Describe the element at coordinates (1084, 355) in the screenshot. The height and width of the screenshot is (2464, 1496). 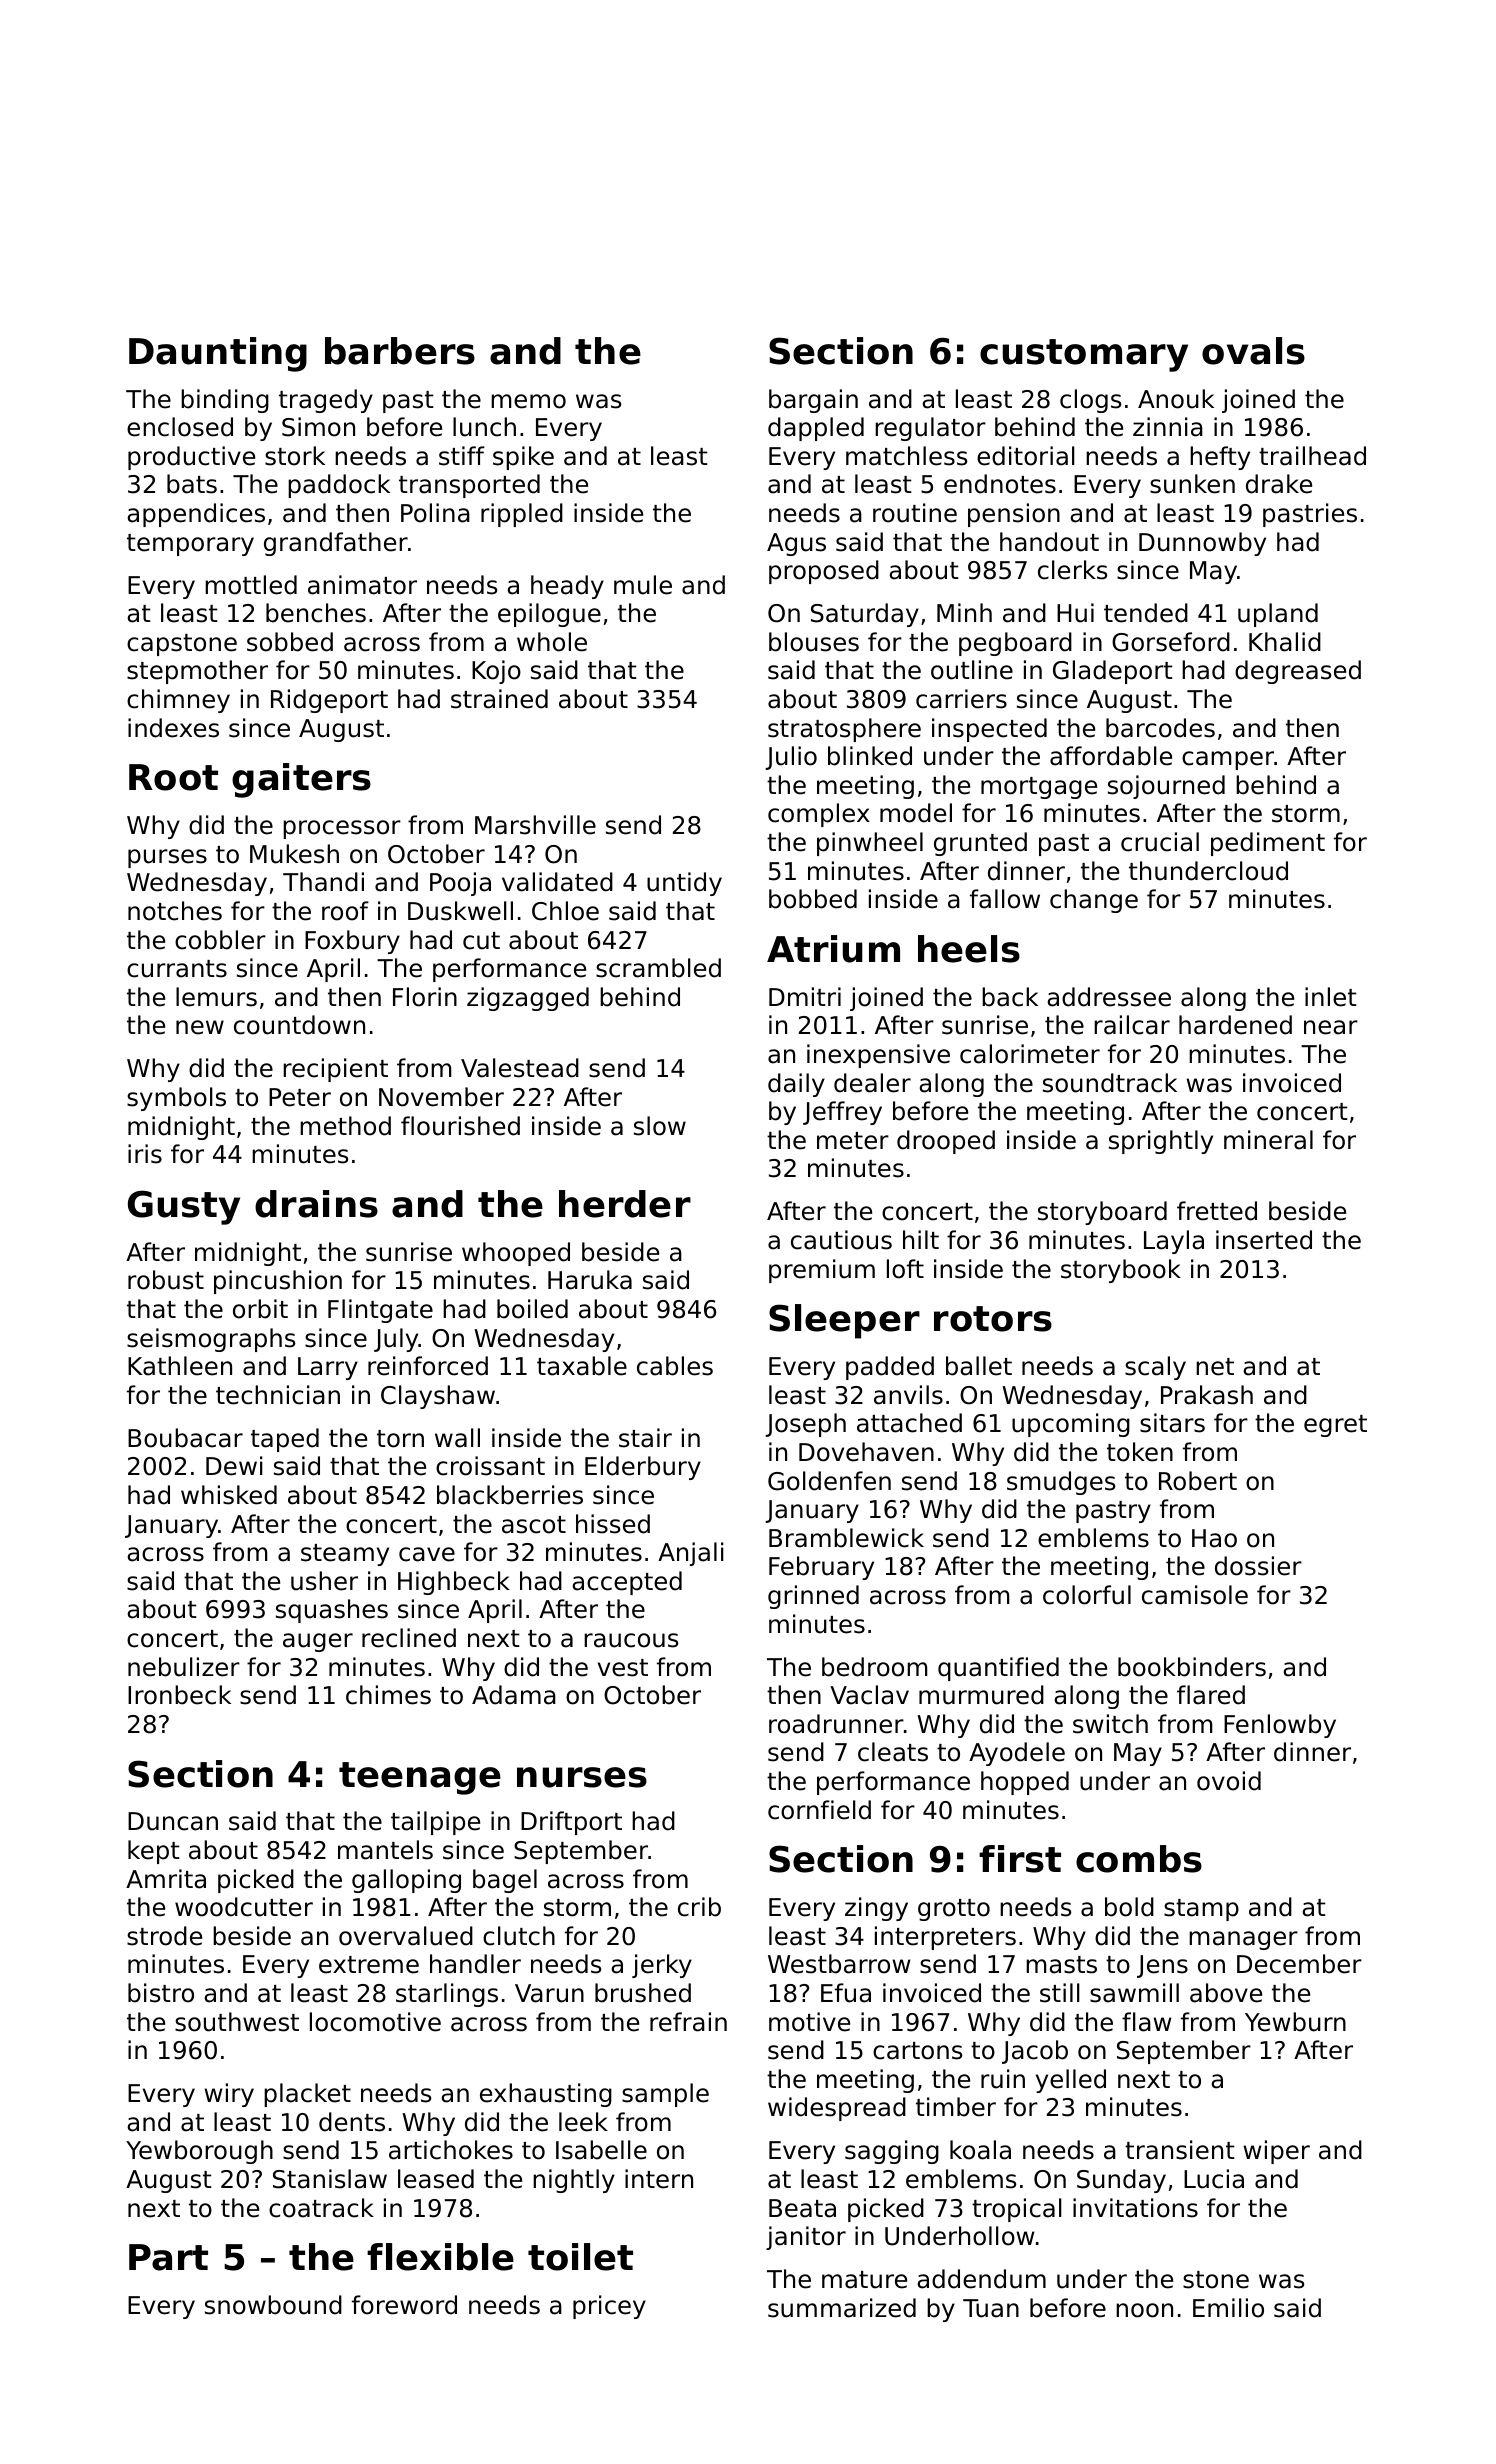
I see `customary` at that location.
